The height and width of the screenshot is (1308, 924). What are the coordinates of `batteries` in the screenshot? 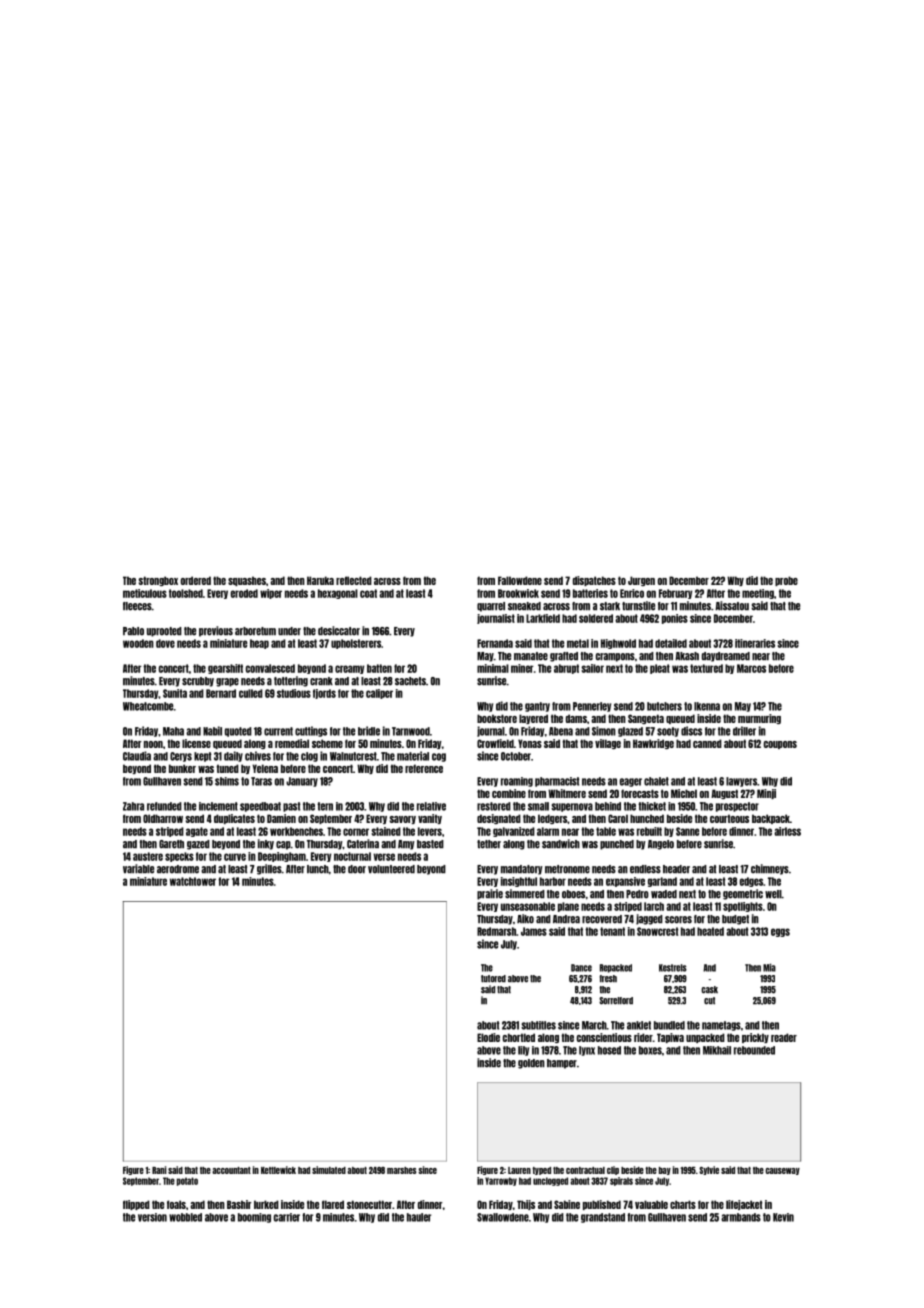 It's located at (590, 593).
